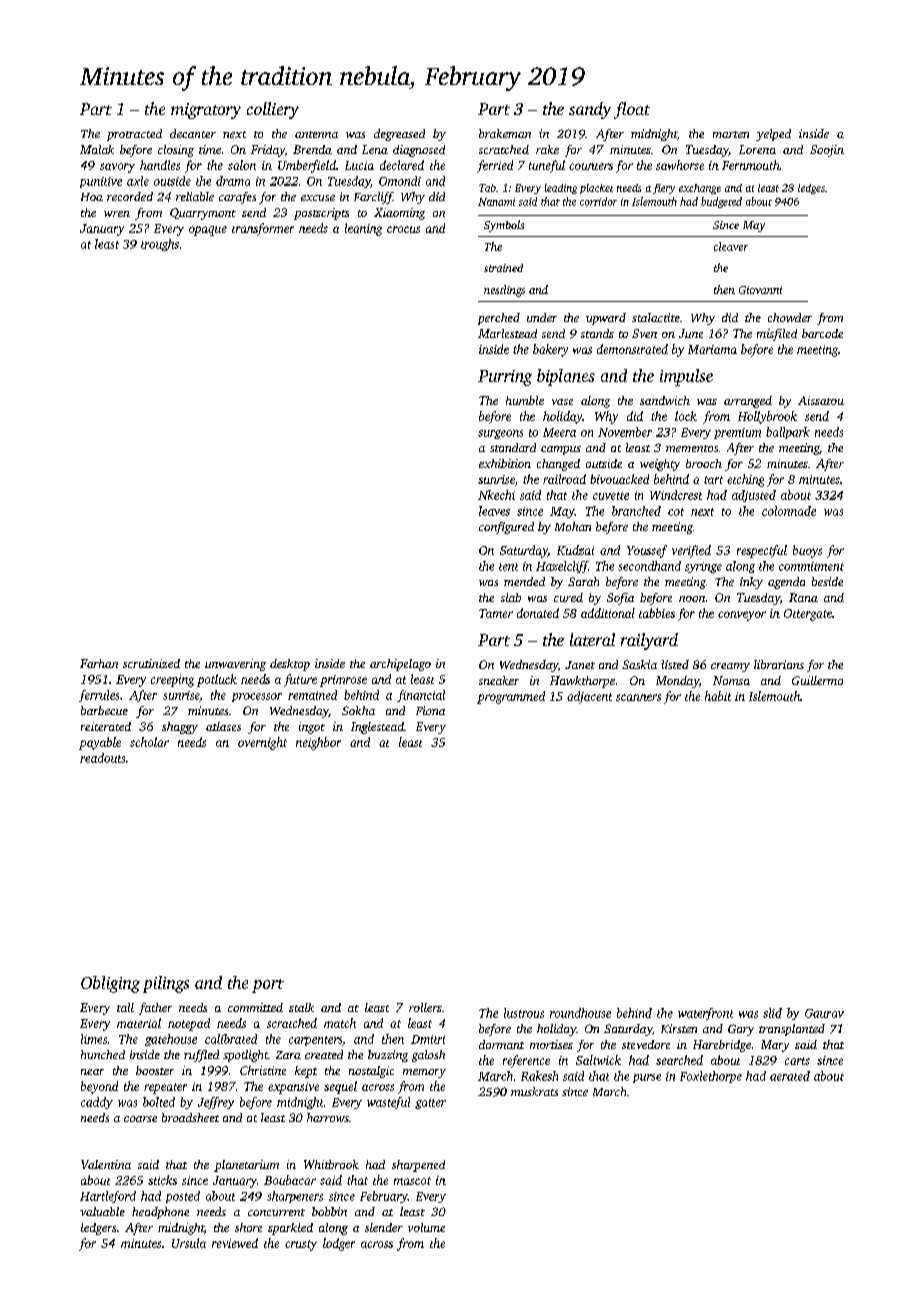 This screenshot has width=924, height=1308. What do you see at coordinates (108, 1197) in the screenshot?
I see `Hartleford` at bounding box center [108, 1197].
